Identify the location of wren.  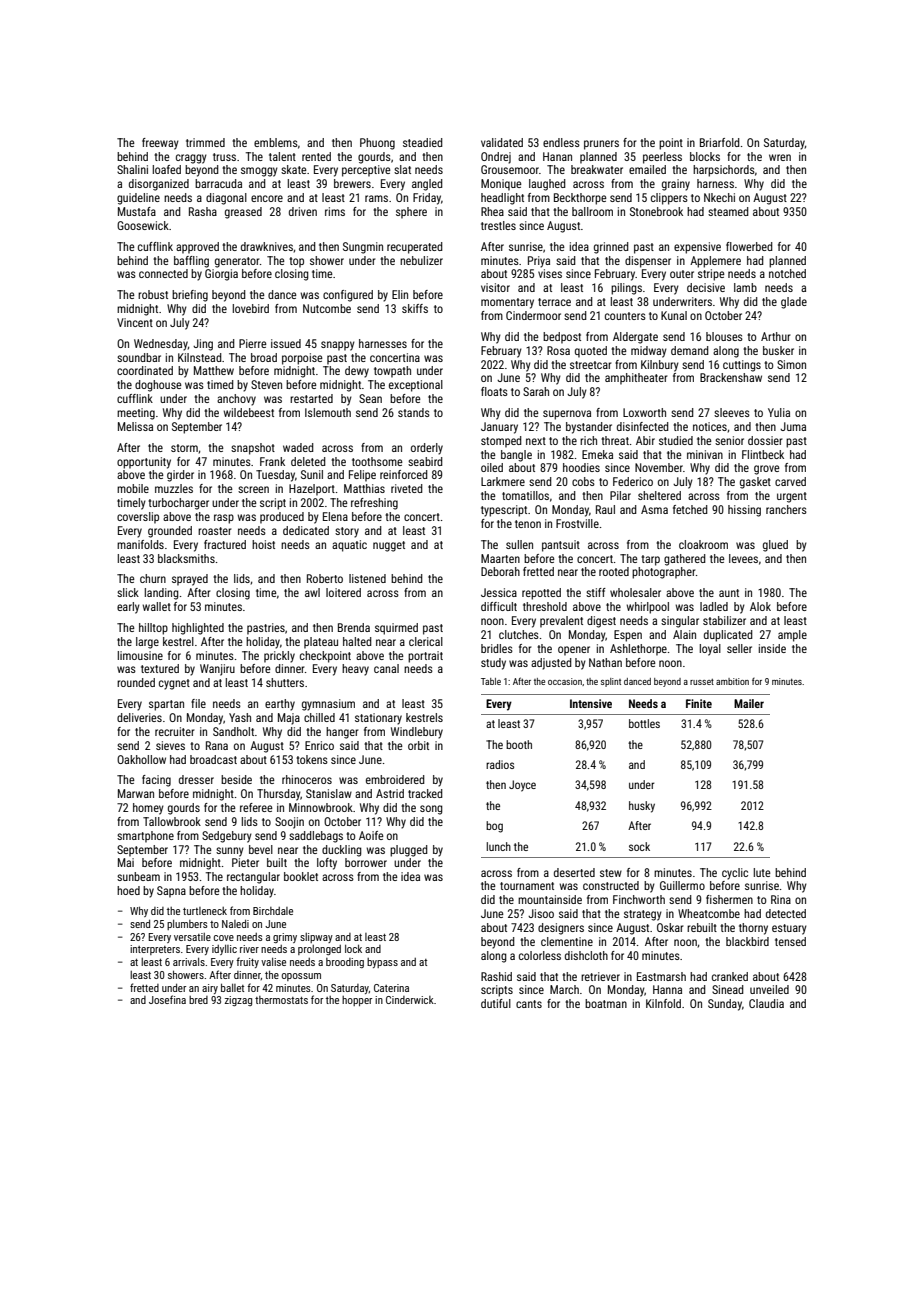
(780, 157).
